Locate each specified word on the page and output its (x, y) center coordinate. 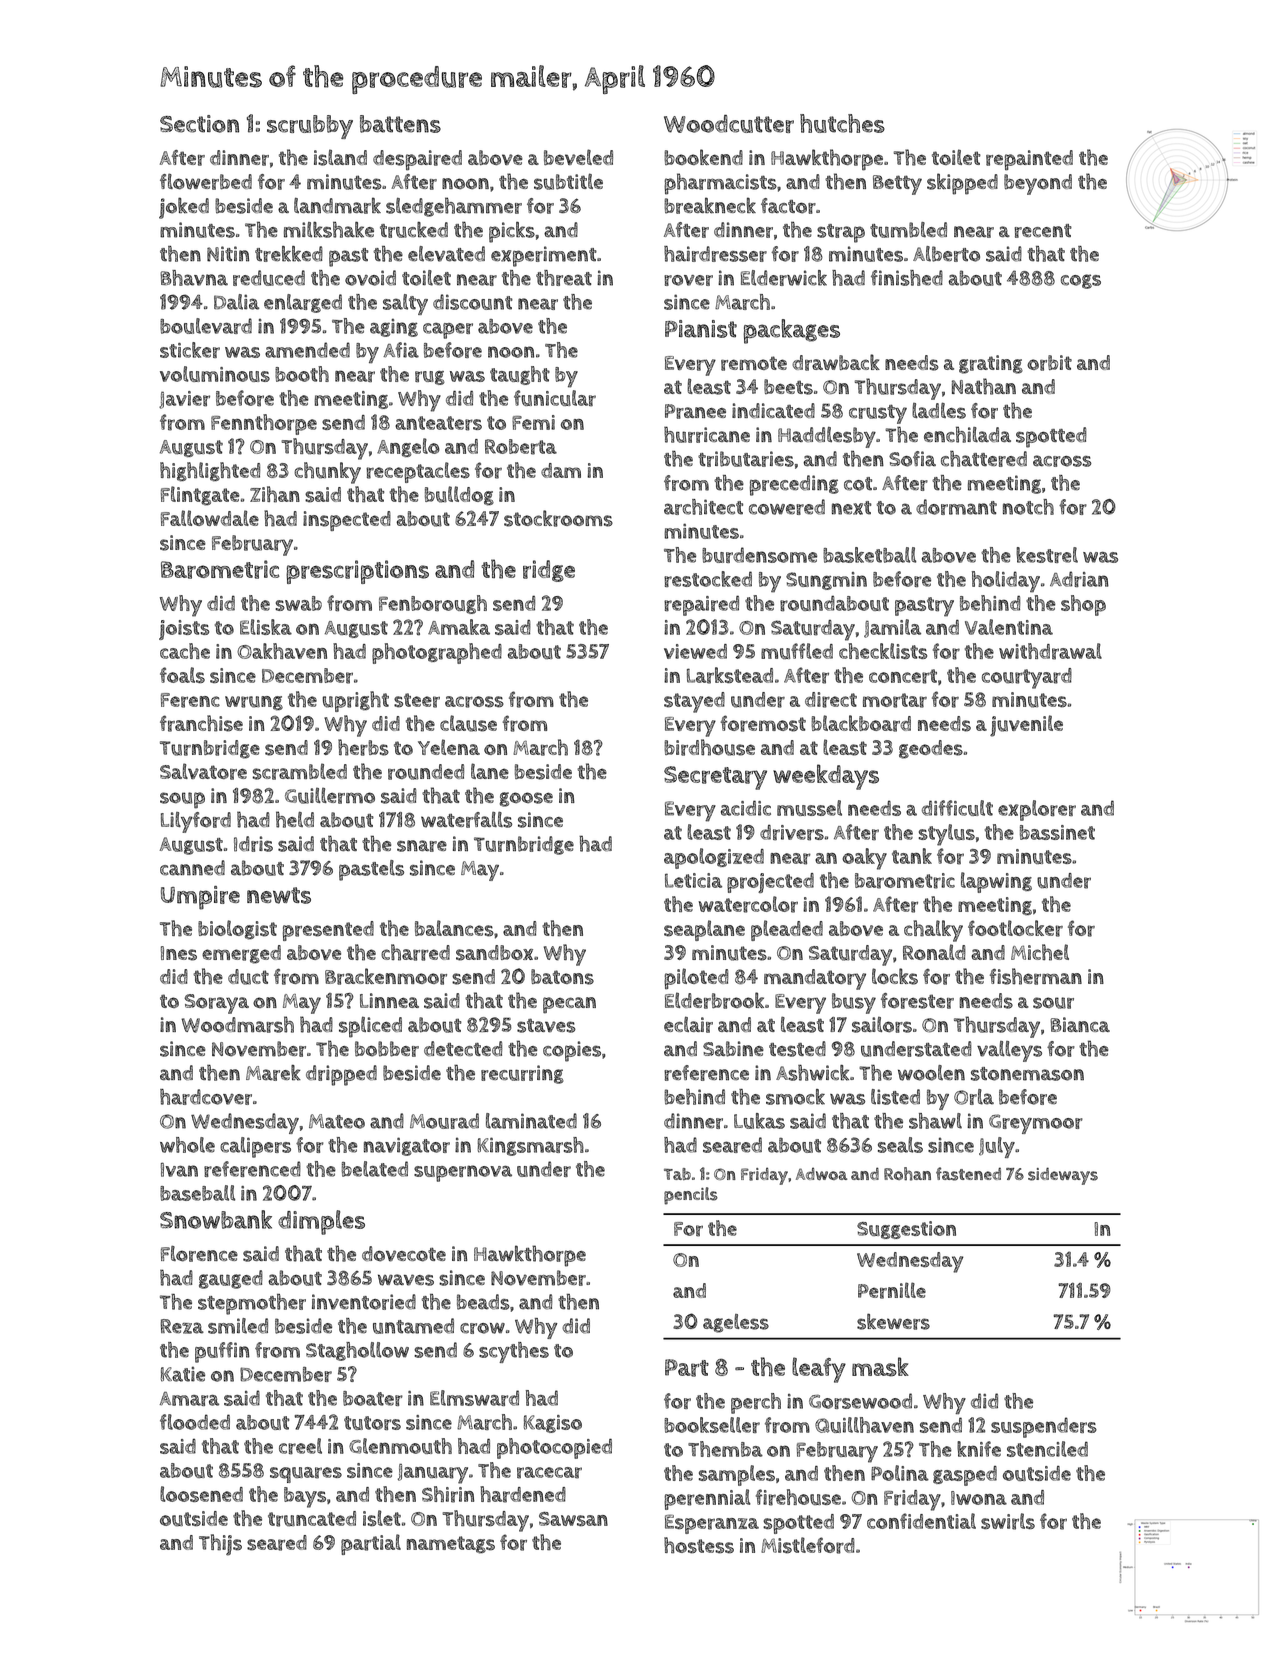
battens (400, 124)
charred (415, 952)
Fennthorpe (264, 424)
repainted (1029, 160)
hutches (842, 123)
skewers (893, 1321)
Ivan (179, 1169)
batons (562, 977)
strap (841, 233)
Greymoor (1036, 1124)
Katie (183, 1374)
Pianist (701, 329)
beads (483, 1302)
